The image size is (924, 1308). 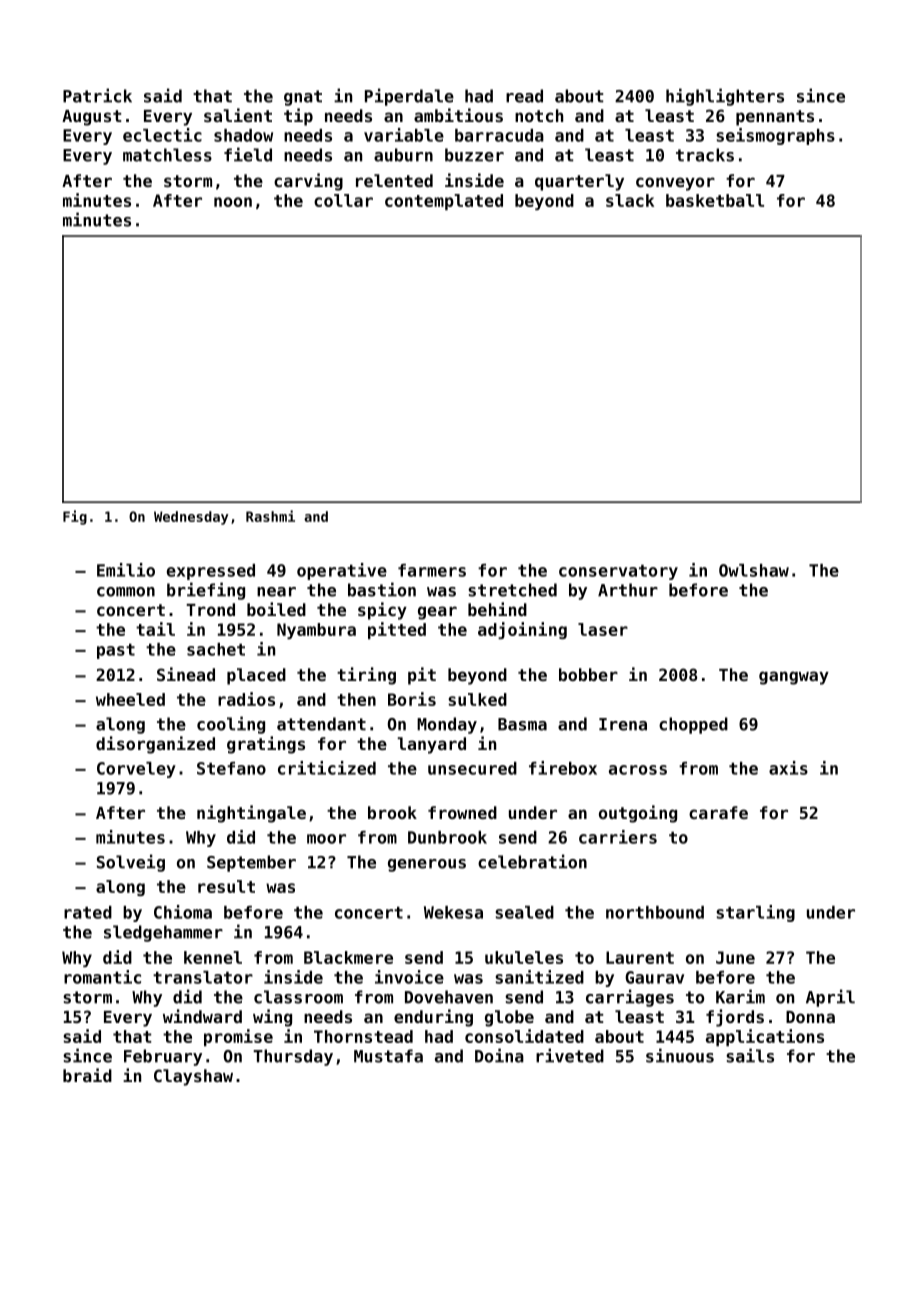 I want to click on braid, so click(x=87, y=1075).
